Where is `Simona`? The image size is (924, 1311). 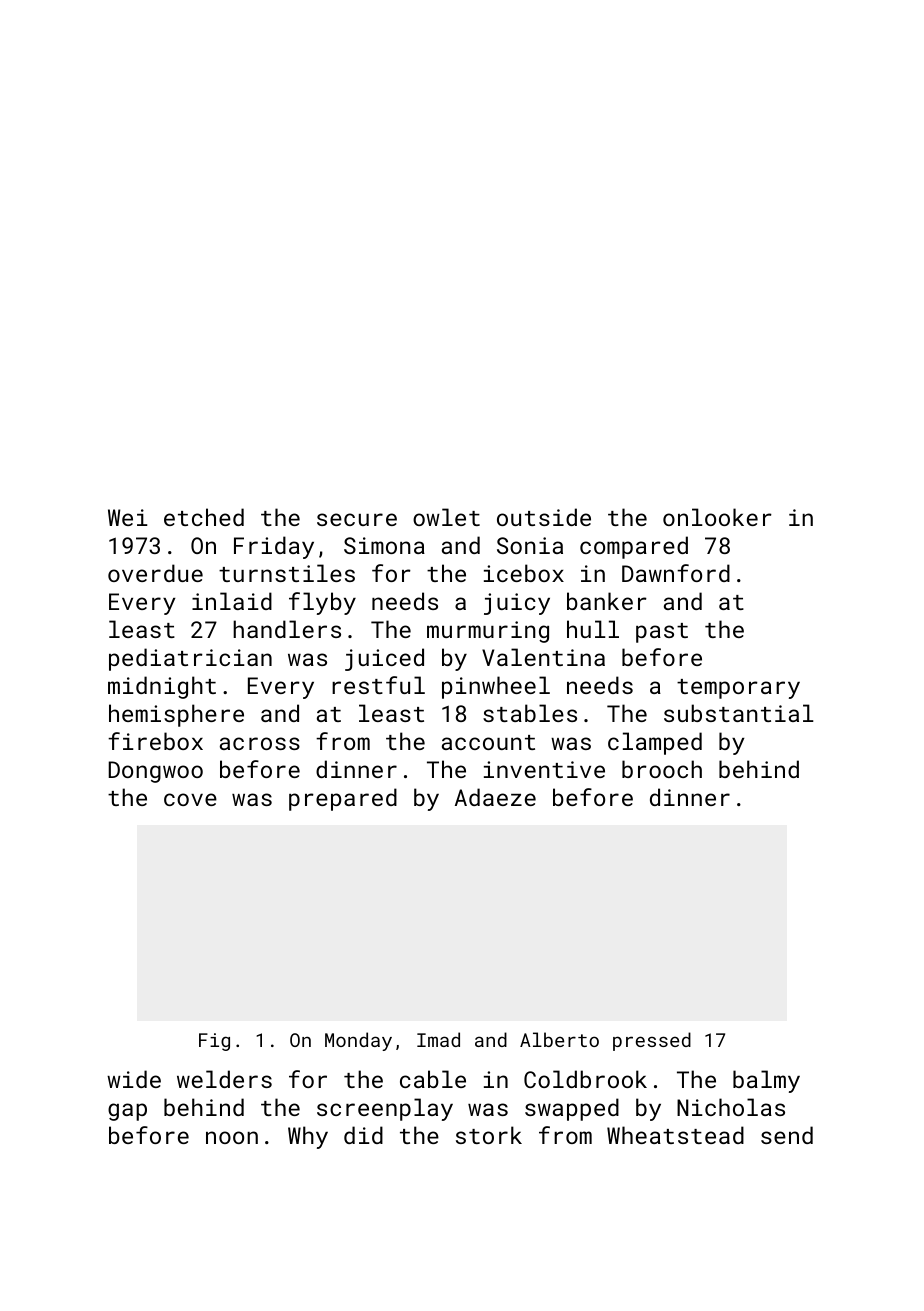 Simona is located at coordinates (384, 545).
